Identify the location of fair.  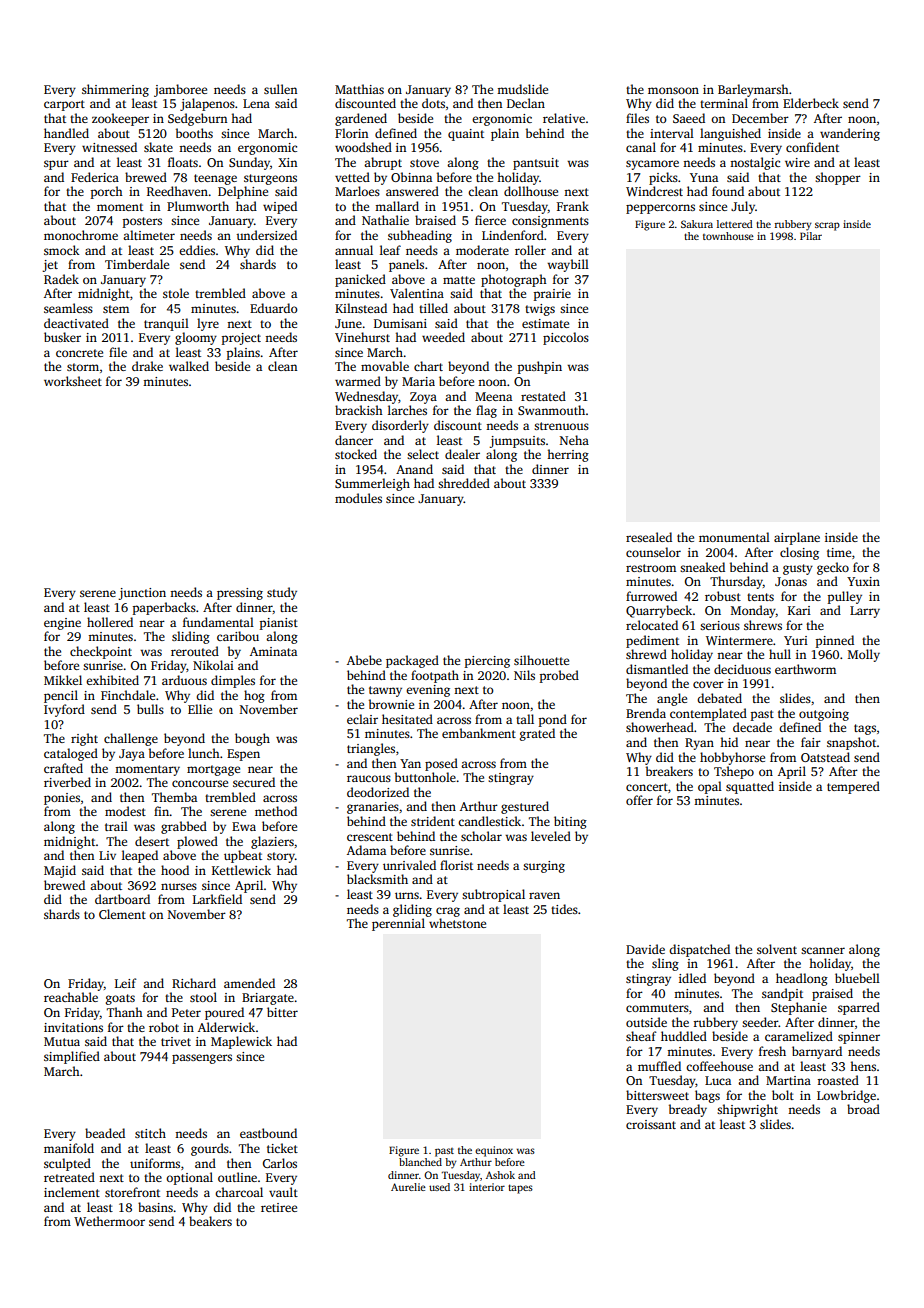
(811, 742).
